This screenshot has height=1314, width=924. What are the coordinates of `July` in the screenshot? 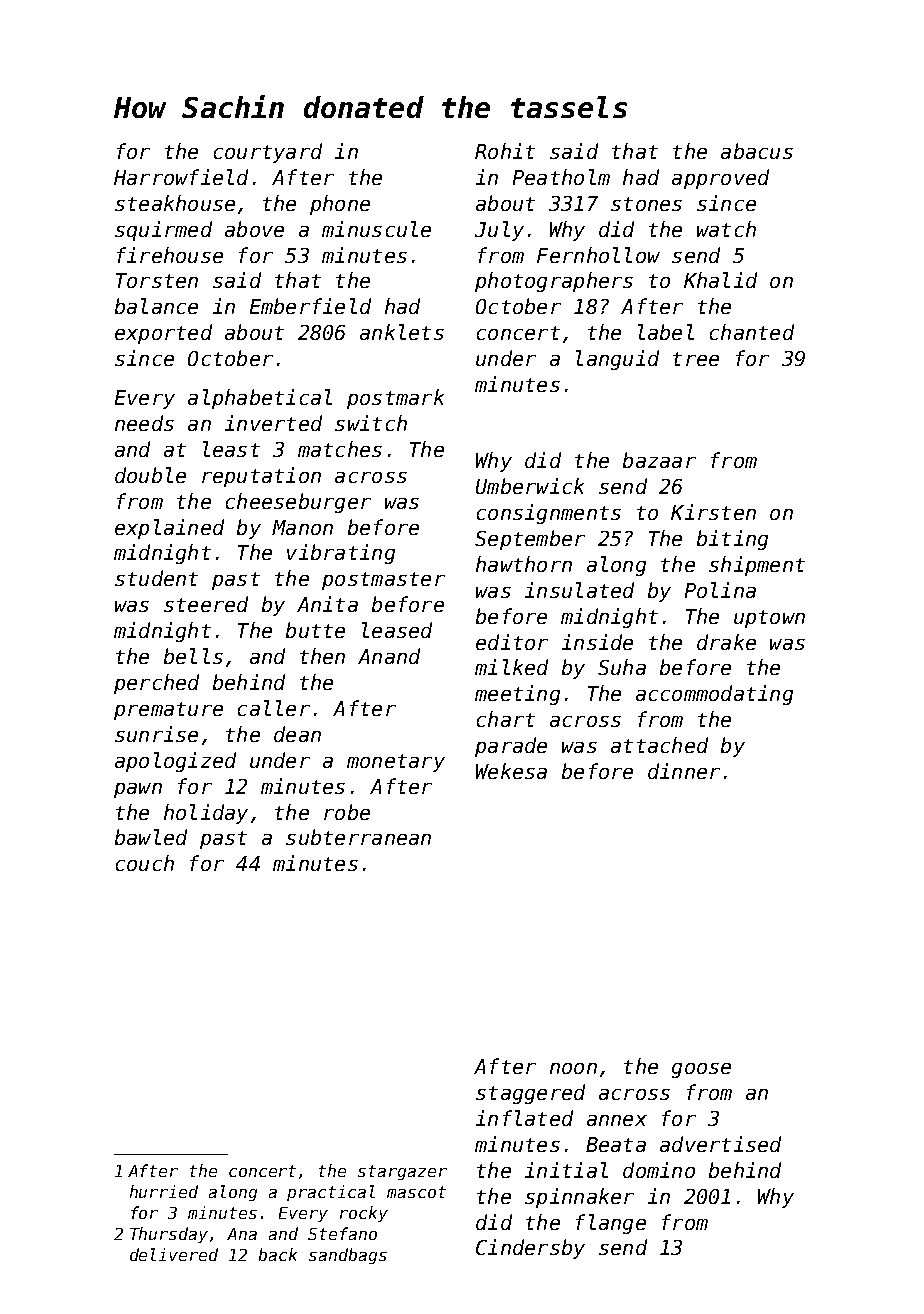 It's located at (499, 231).
